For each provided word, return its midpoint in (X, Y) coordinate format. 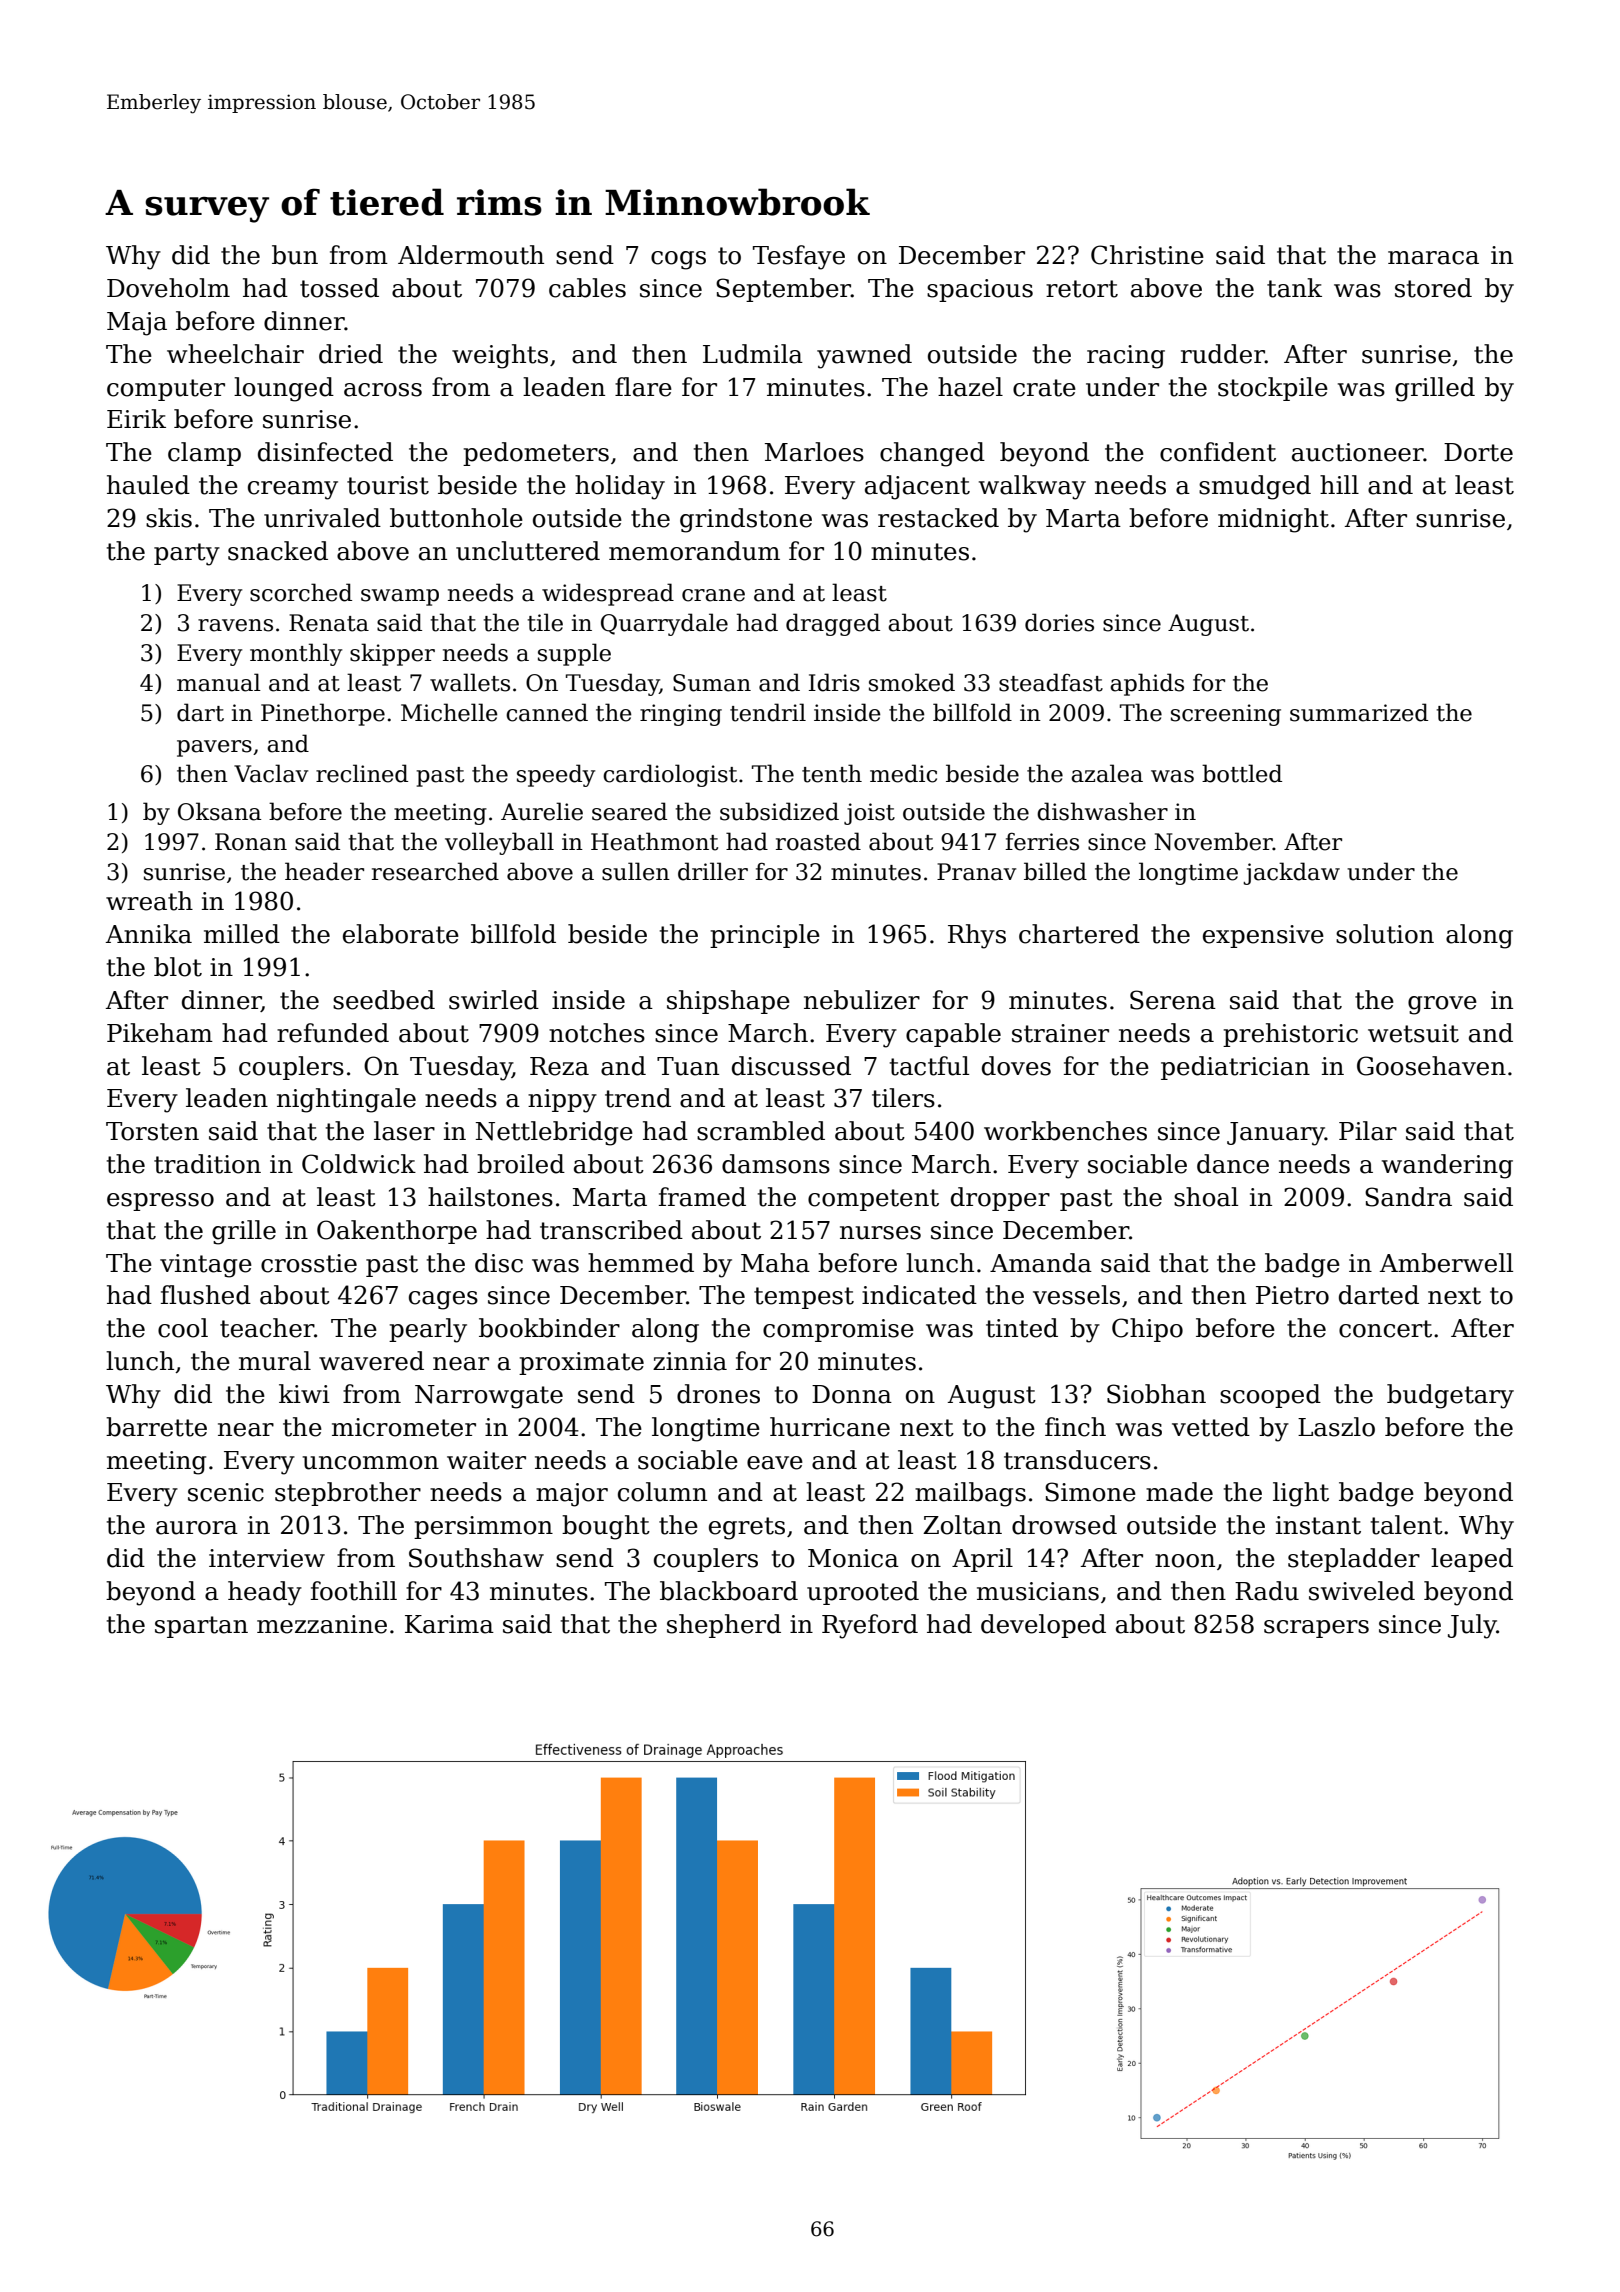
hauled (148, 485)
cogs (678, 260)
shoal (1206, 1197)
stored (1433, 288)
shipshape (728, 1002)
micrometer (404, 1427)
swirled (494, 1000)
